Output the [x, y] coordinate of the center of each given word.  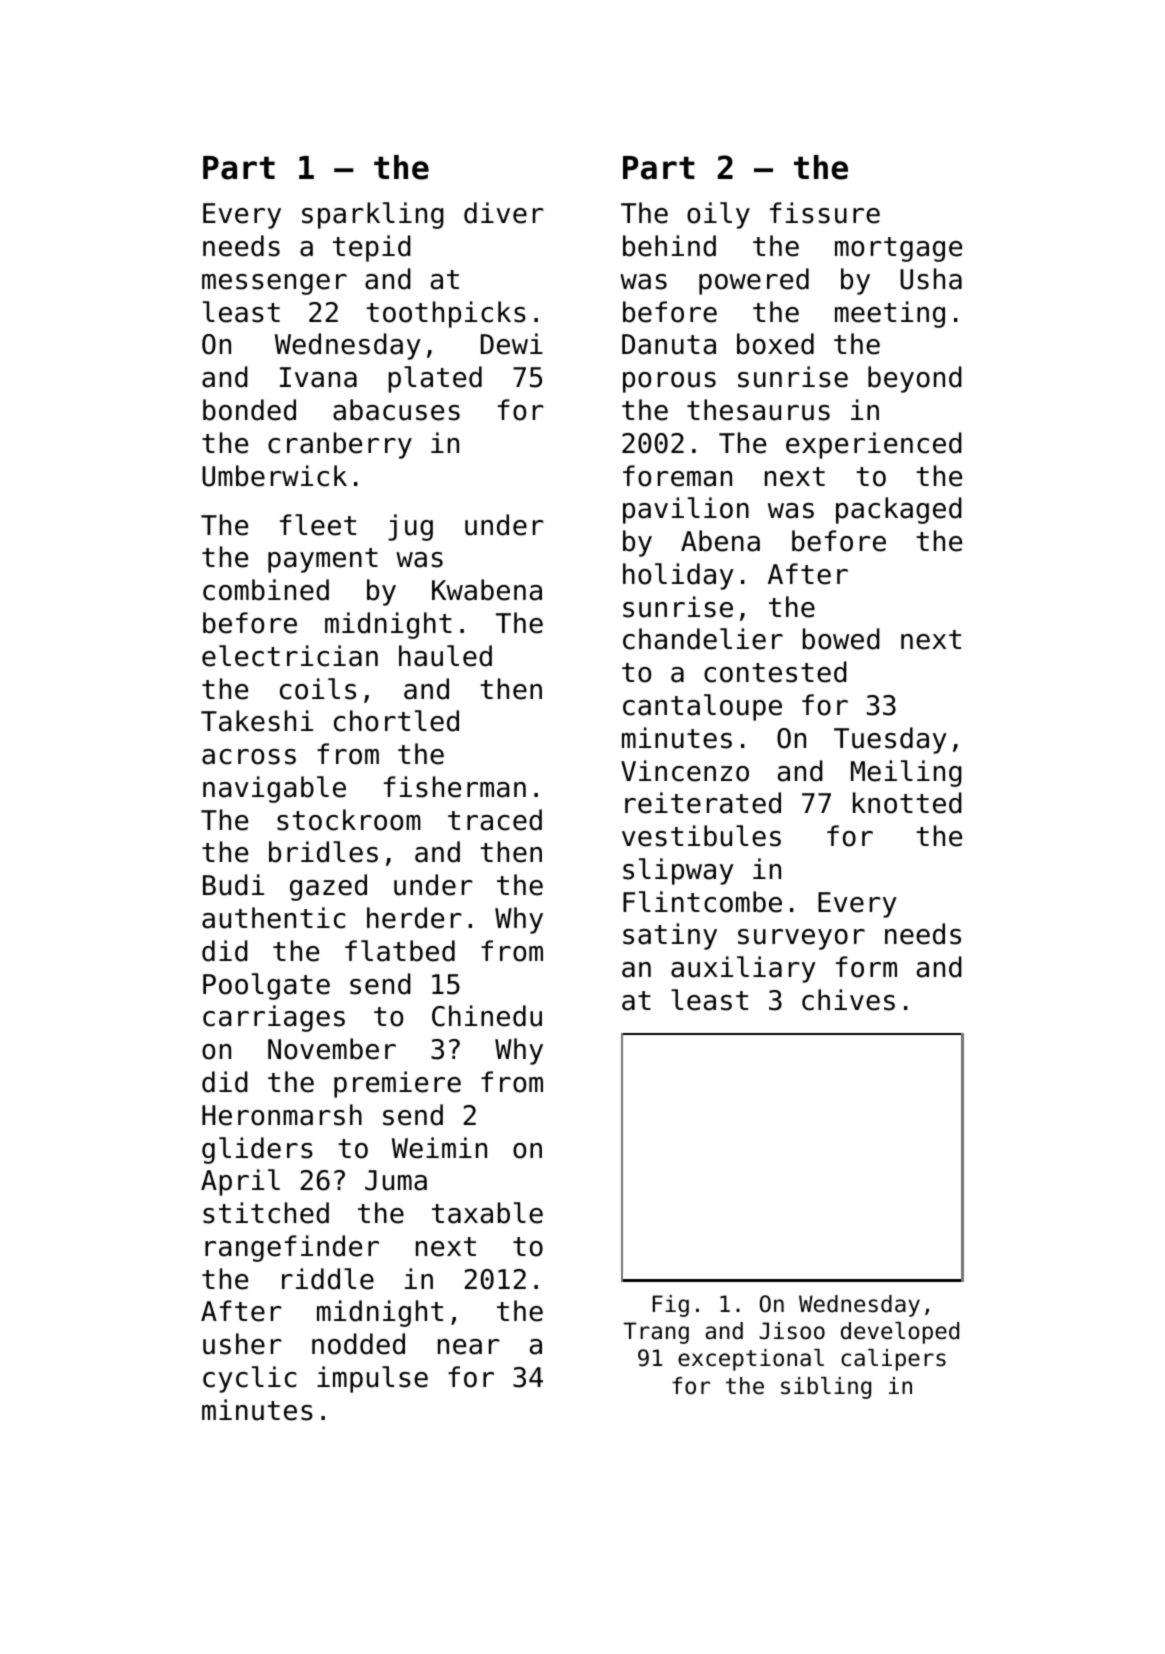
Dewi [512, 344]
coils [318, 689]
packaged [899, 510]
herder [414, 918]
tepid [372, 248]
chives [848, 1000]
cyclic [250, 1379]
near [469, 1347]
